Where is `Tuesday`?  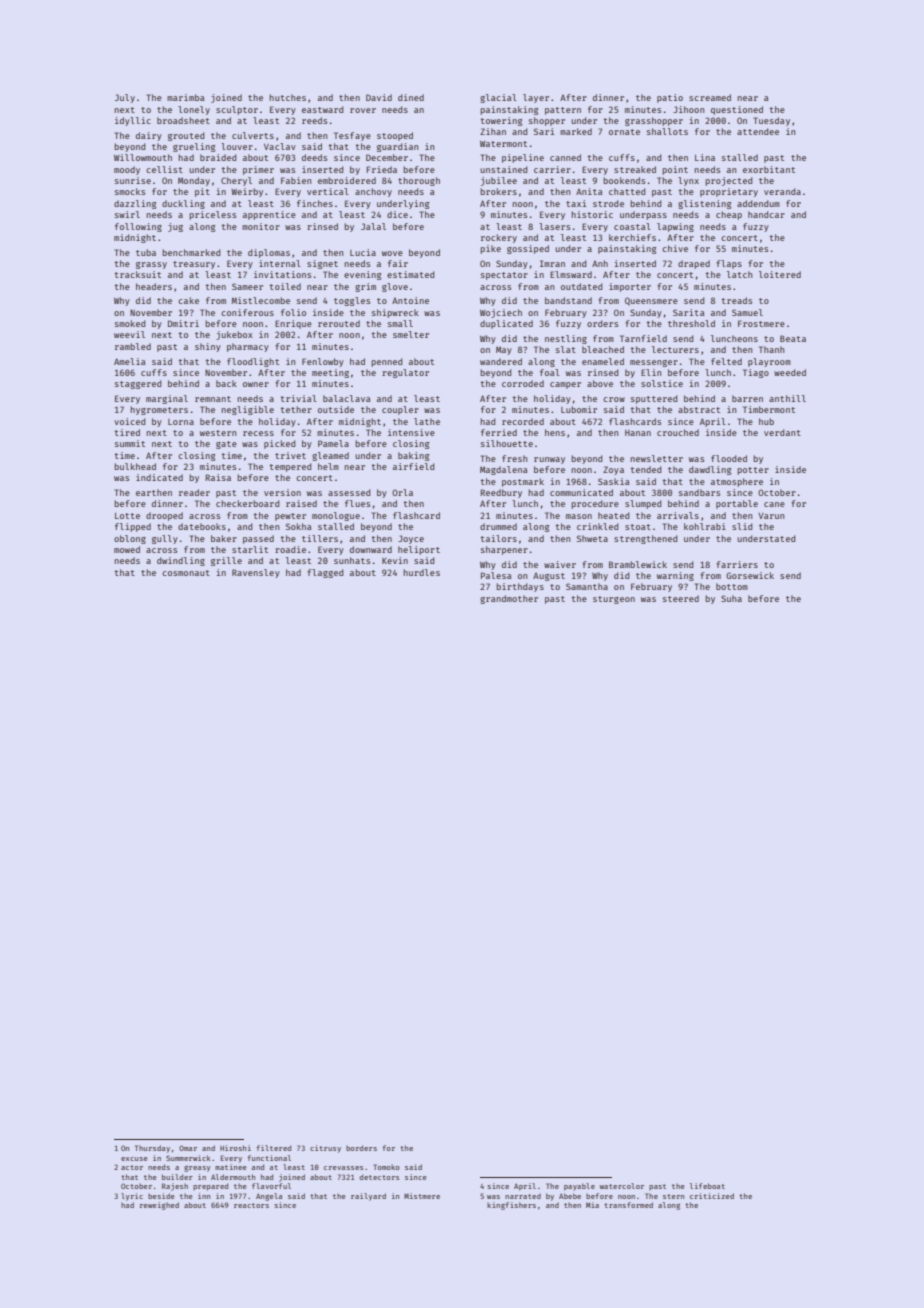
Tuesday is located at coordinates (771, 121).
